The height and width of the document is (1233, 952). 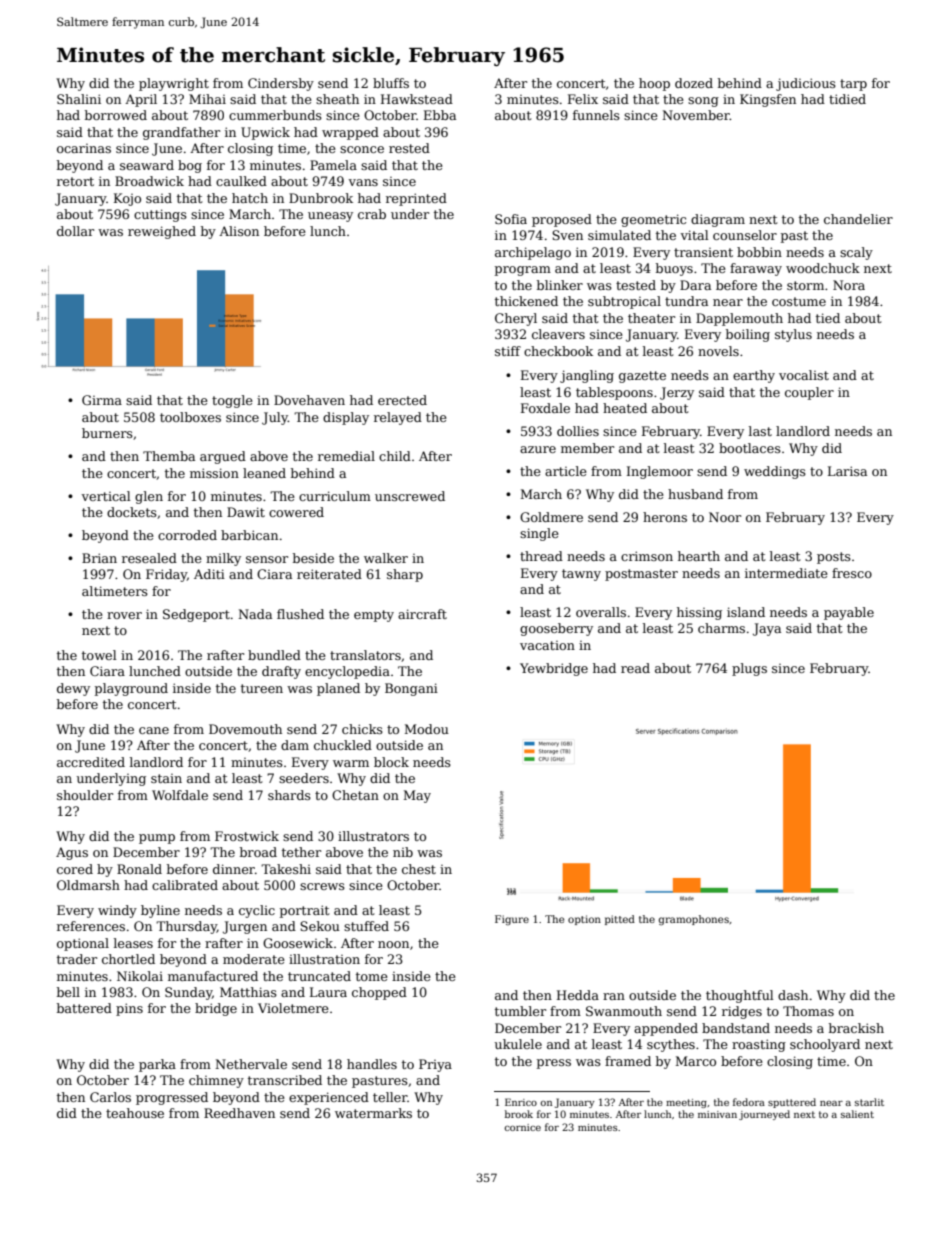 What do you see at coordinates (207, 99) in the document?
I see `Mihai` at bounding box center [207, 99].
